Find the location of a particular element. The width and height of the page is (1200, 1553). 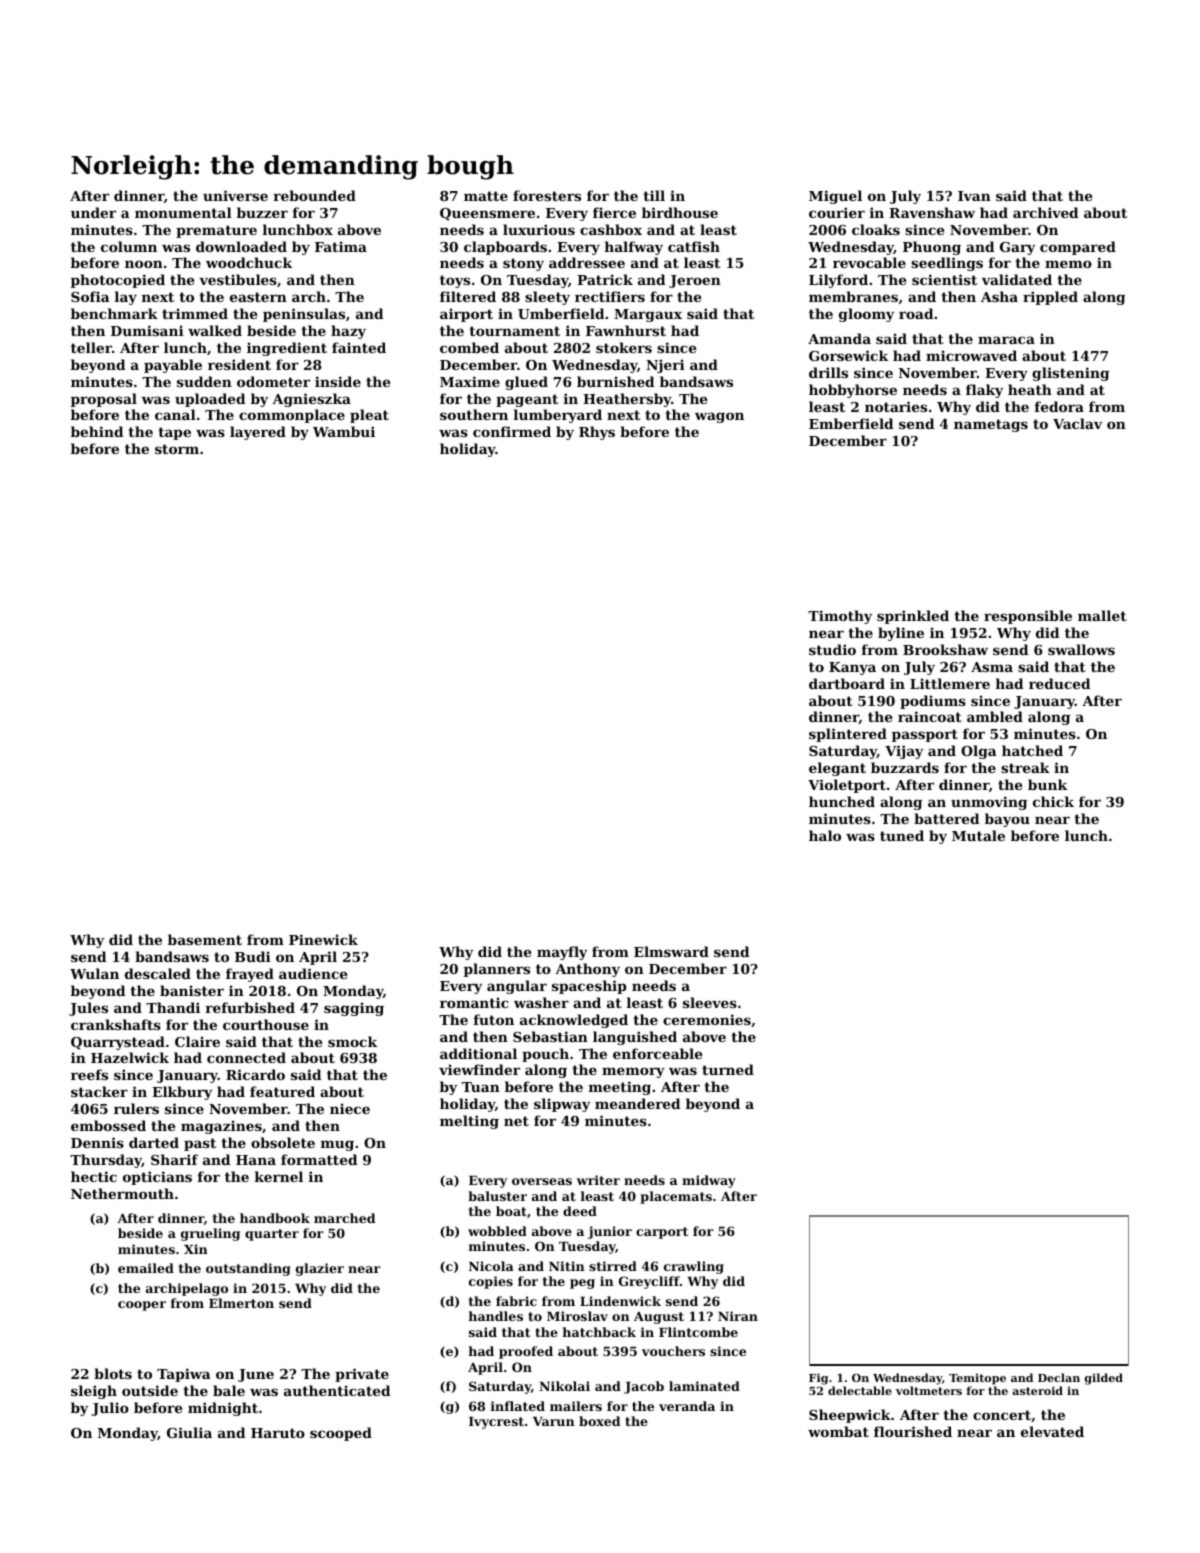

Elmsward is located at coordinates (671, 951).
